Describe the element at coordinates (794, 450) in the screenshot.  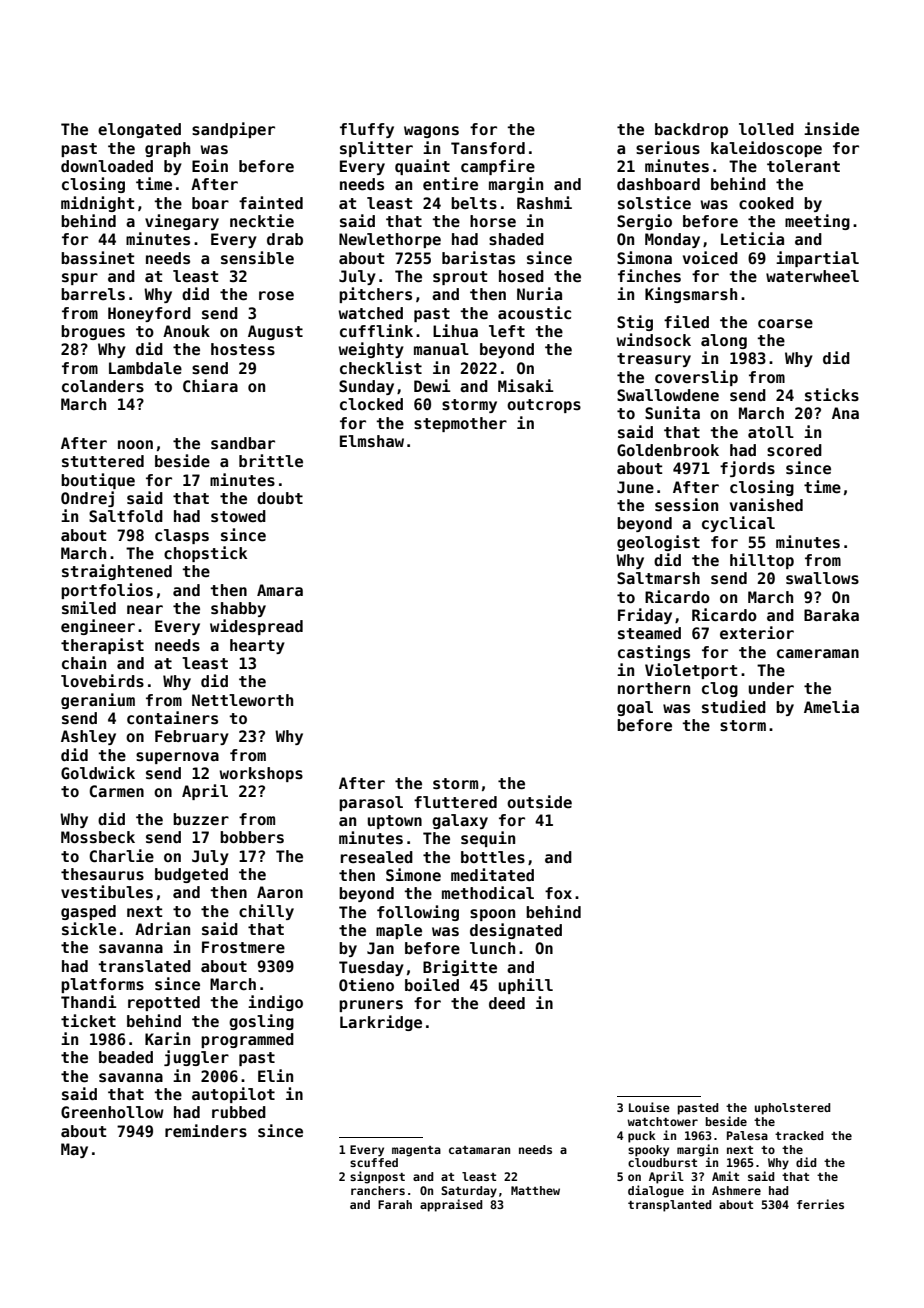
I see `scored` at that location.
